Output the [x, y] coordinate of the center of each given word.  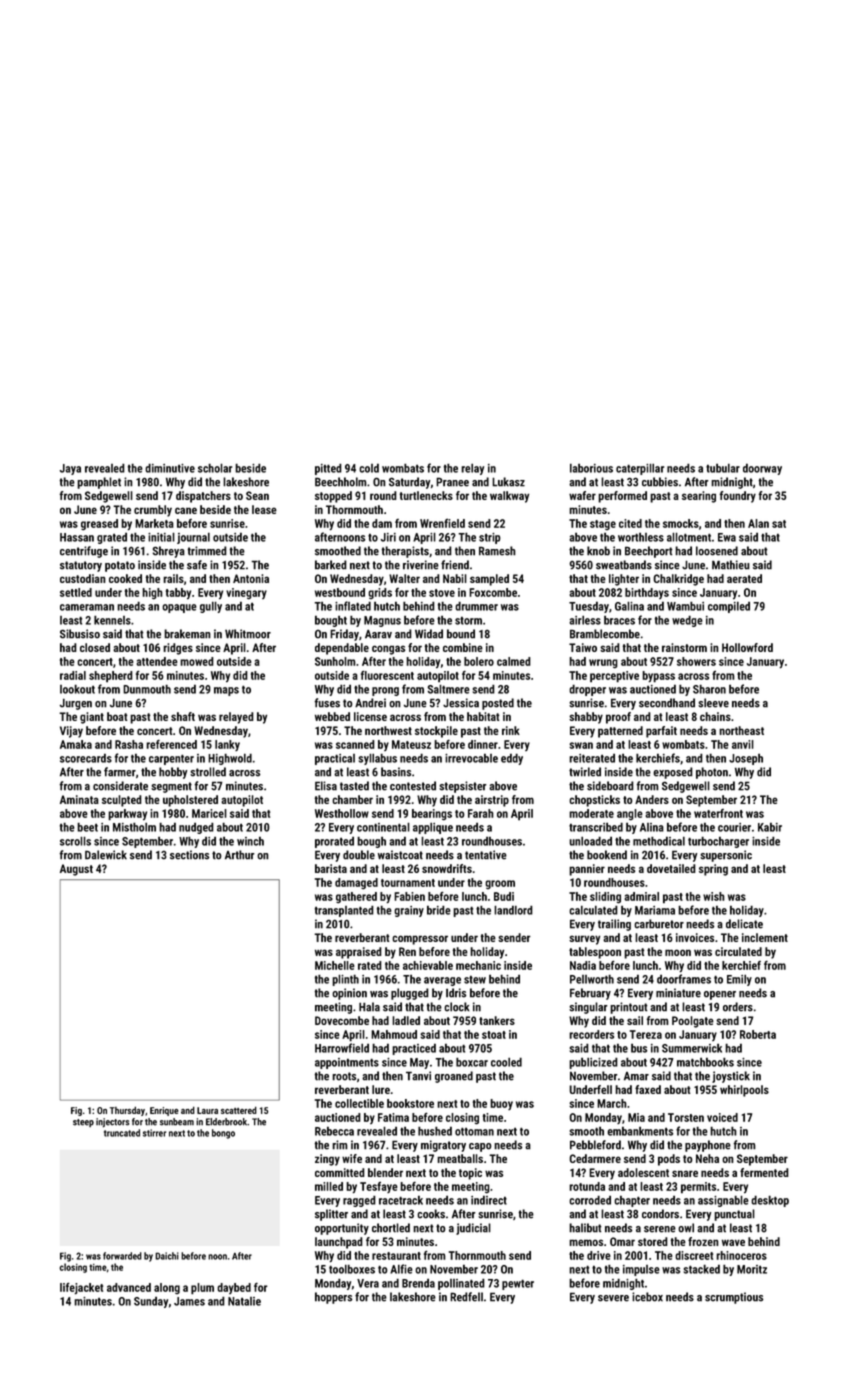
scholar [215, 468]
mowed [197, 661]
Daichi [167, 1256]
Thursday [127, 1111]
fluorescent [387, 675]
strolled [208, 772]
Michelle [335, 965]
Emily [739, 980]
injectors [112, 1123]
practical [335, 759]
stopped [333, 497]
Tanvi [418, 1076]
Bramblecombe [605, 634]
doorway [762, 469]
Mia [636, 1117]
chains [715, 716]
